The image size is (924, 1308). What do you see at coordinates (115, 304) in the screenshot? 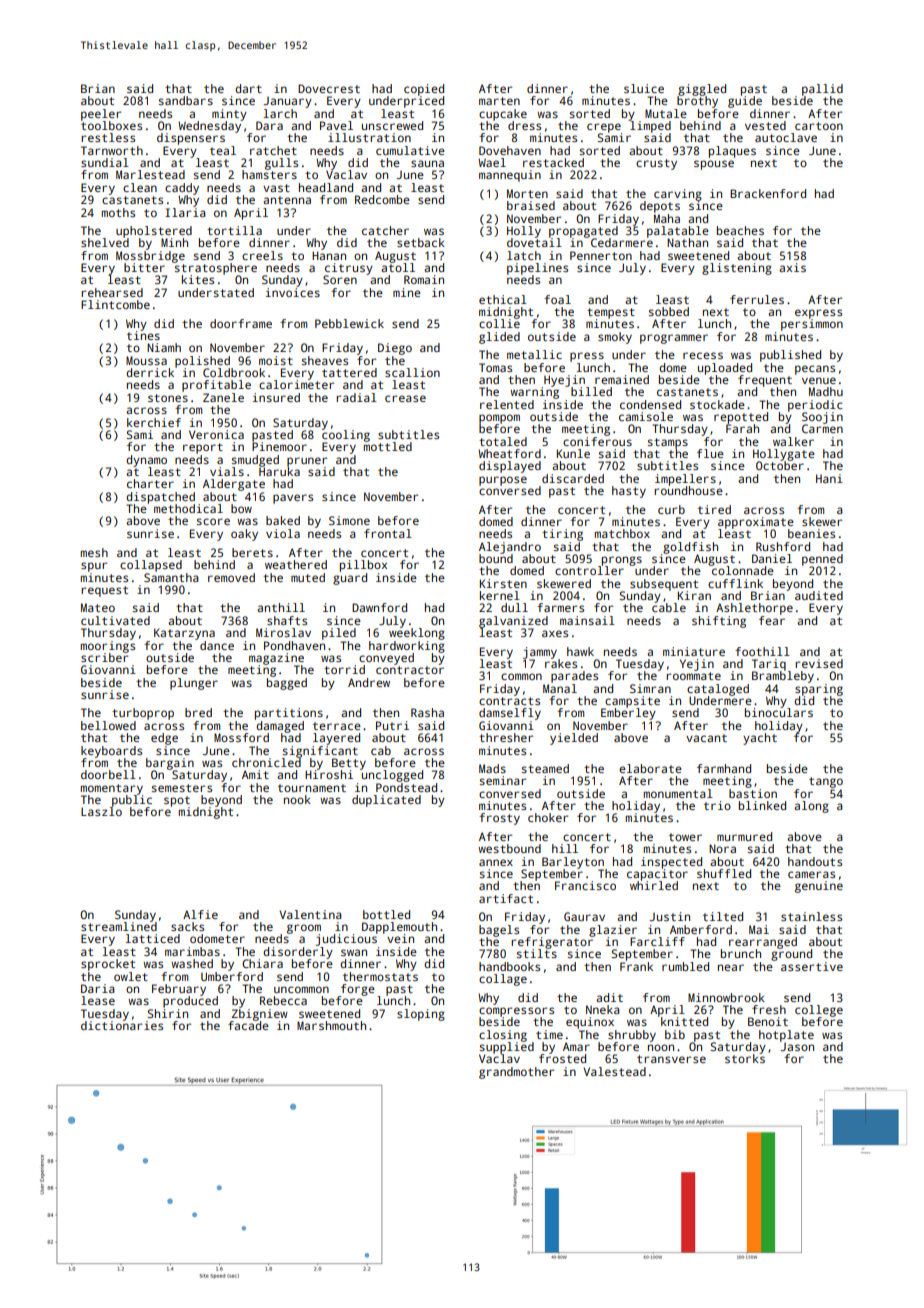
I see `Flintcombe` at bounding box center [115, 304].
